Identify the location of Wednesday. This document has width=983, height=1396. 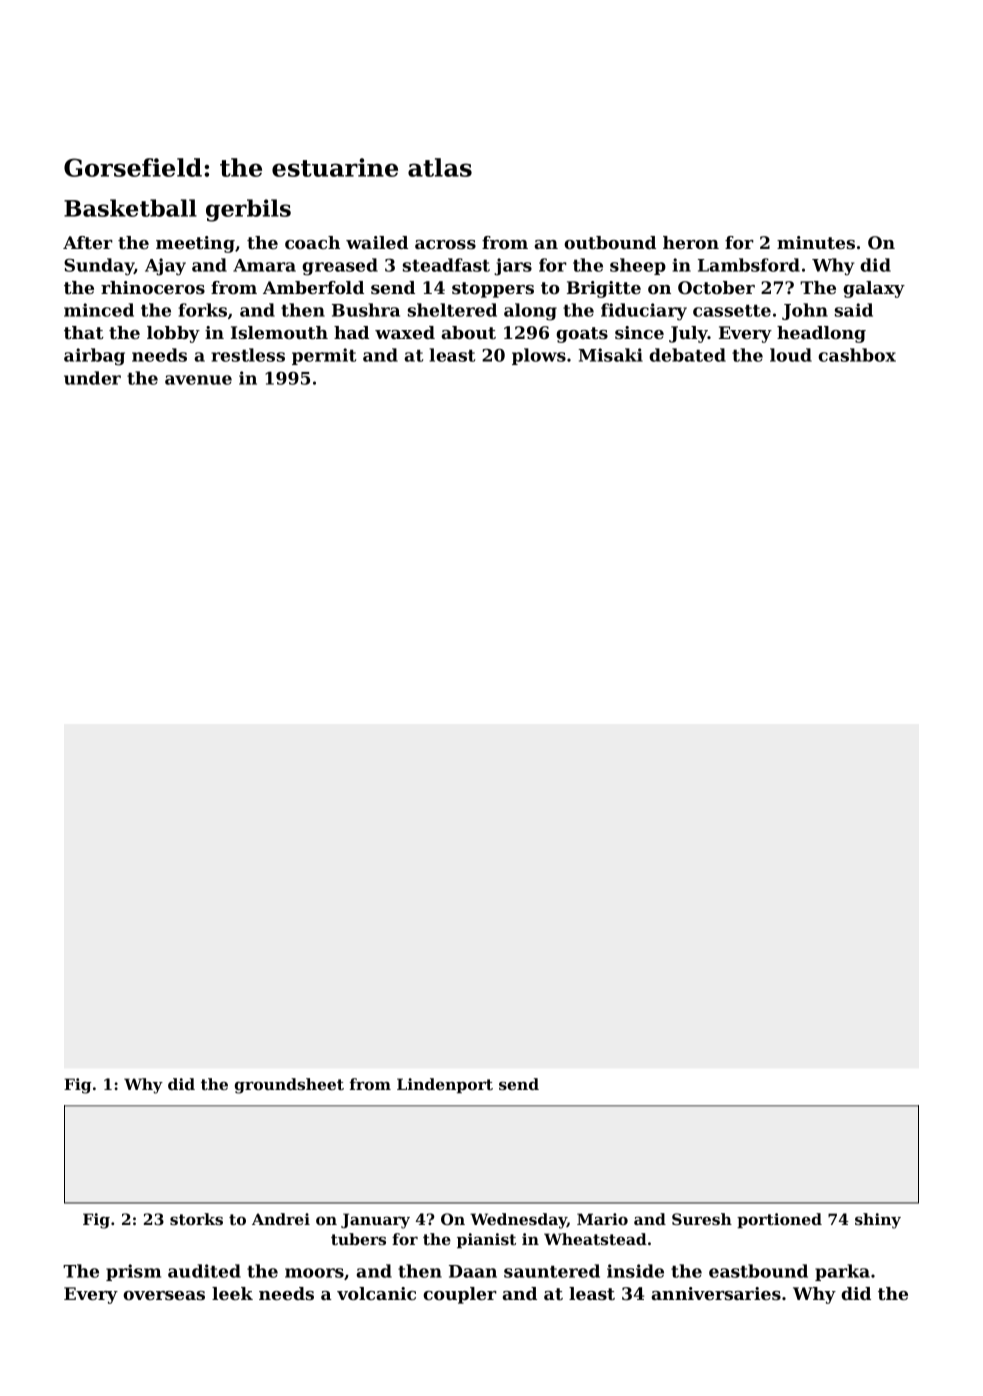
(518, 1221).
